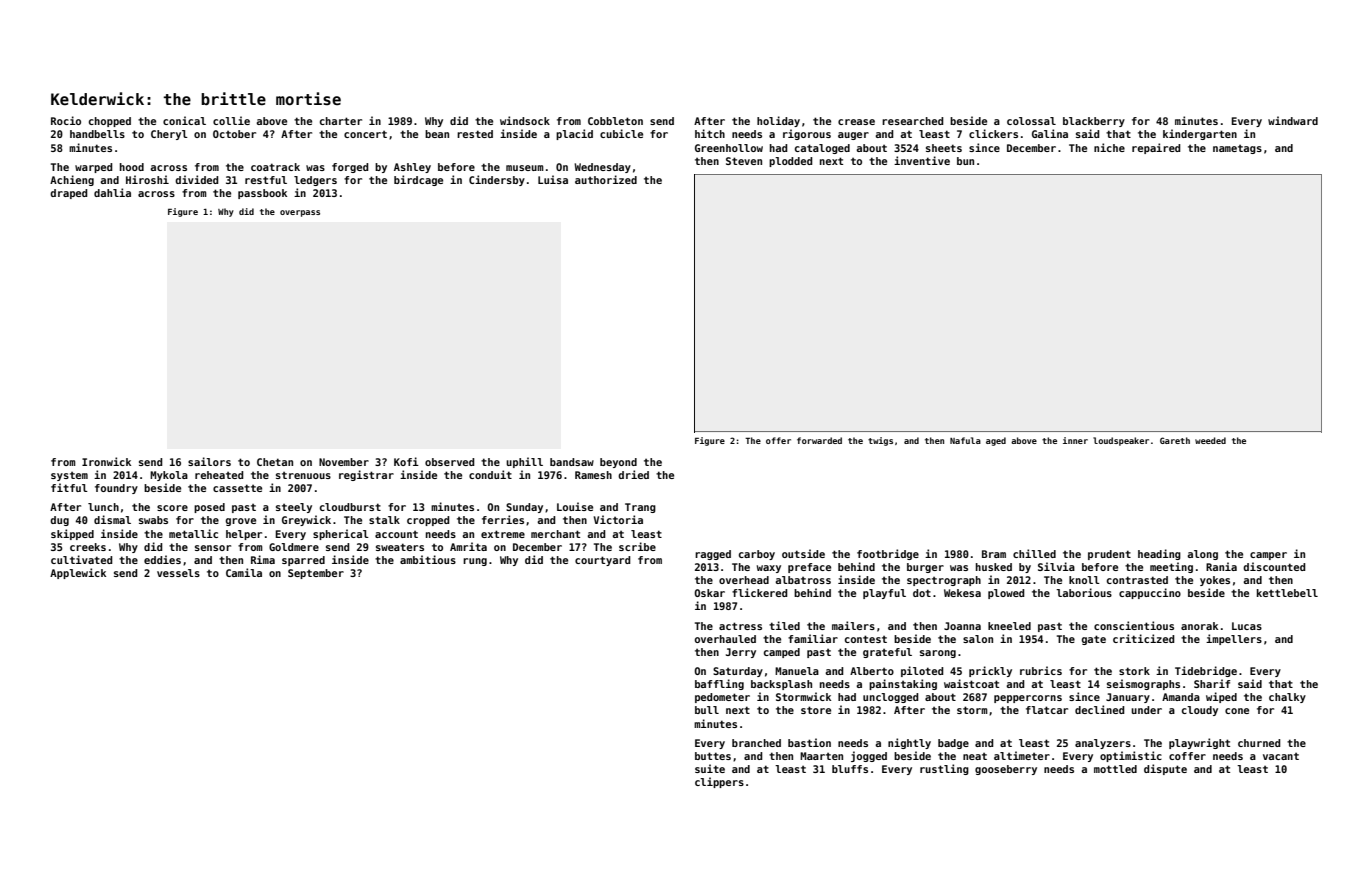  Describe the element at coordinates (78, 573) in the image. I see `Applewick` at that location.
